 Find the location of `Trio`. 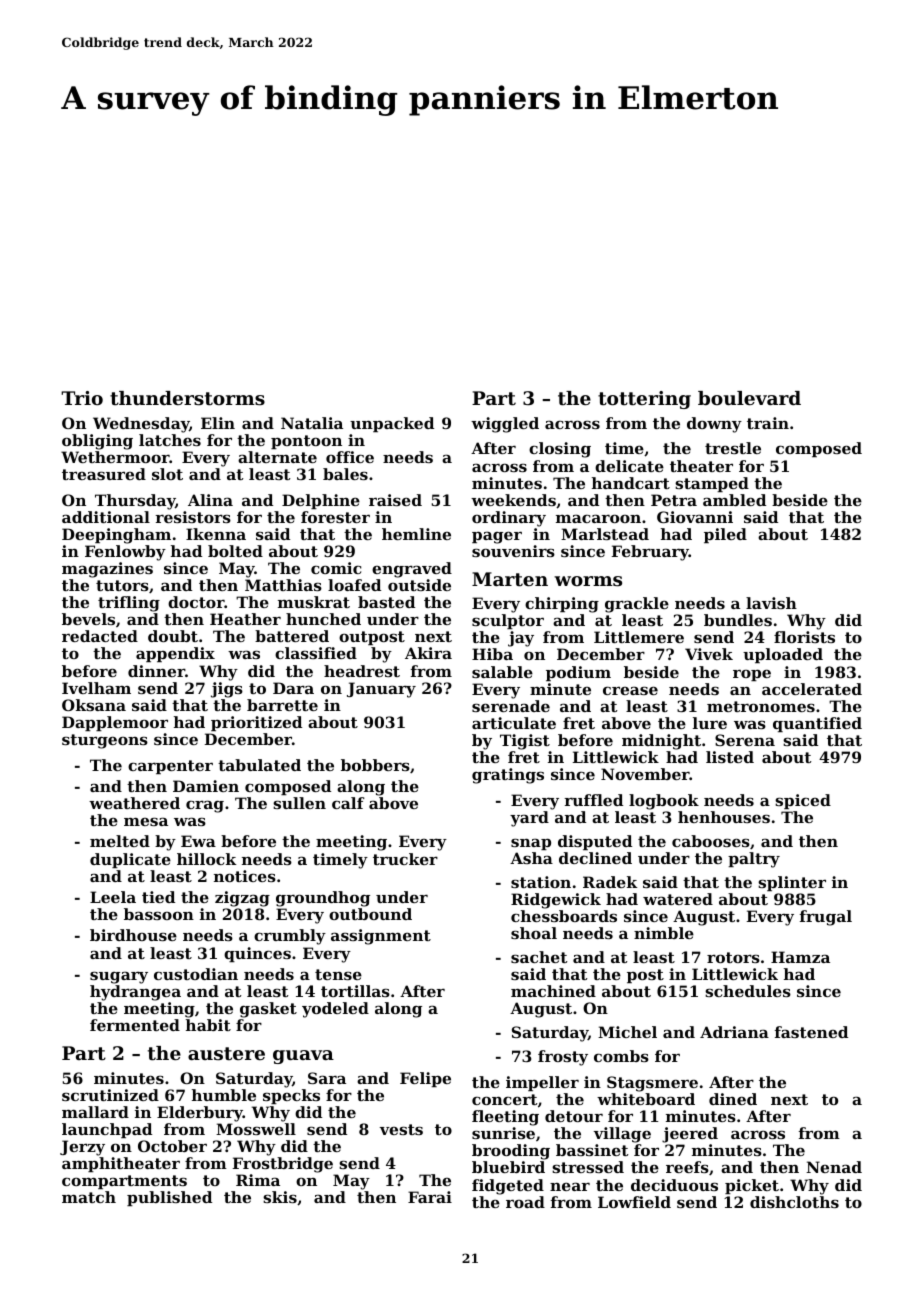

Trio is located at coordinates (82, 398).
